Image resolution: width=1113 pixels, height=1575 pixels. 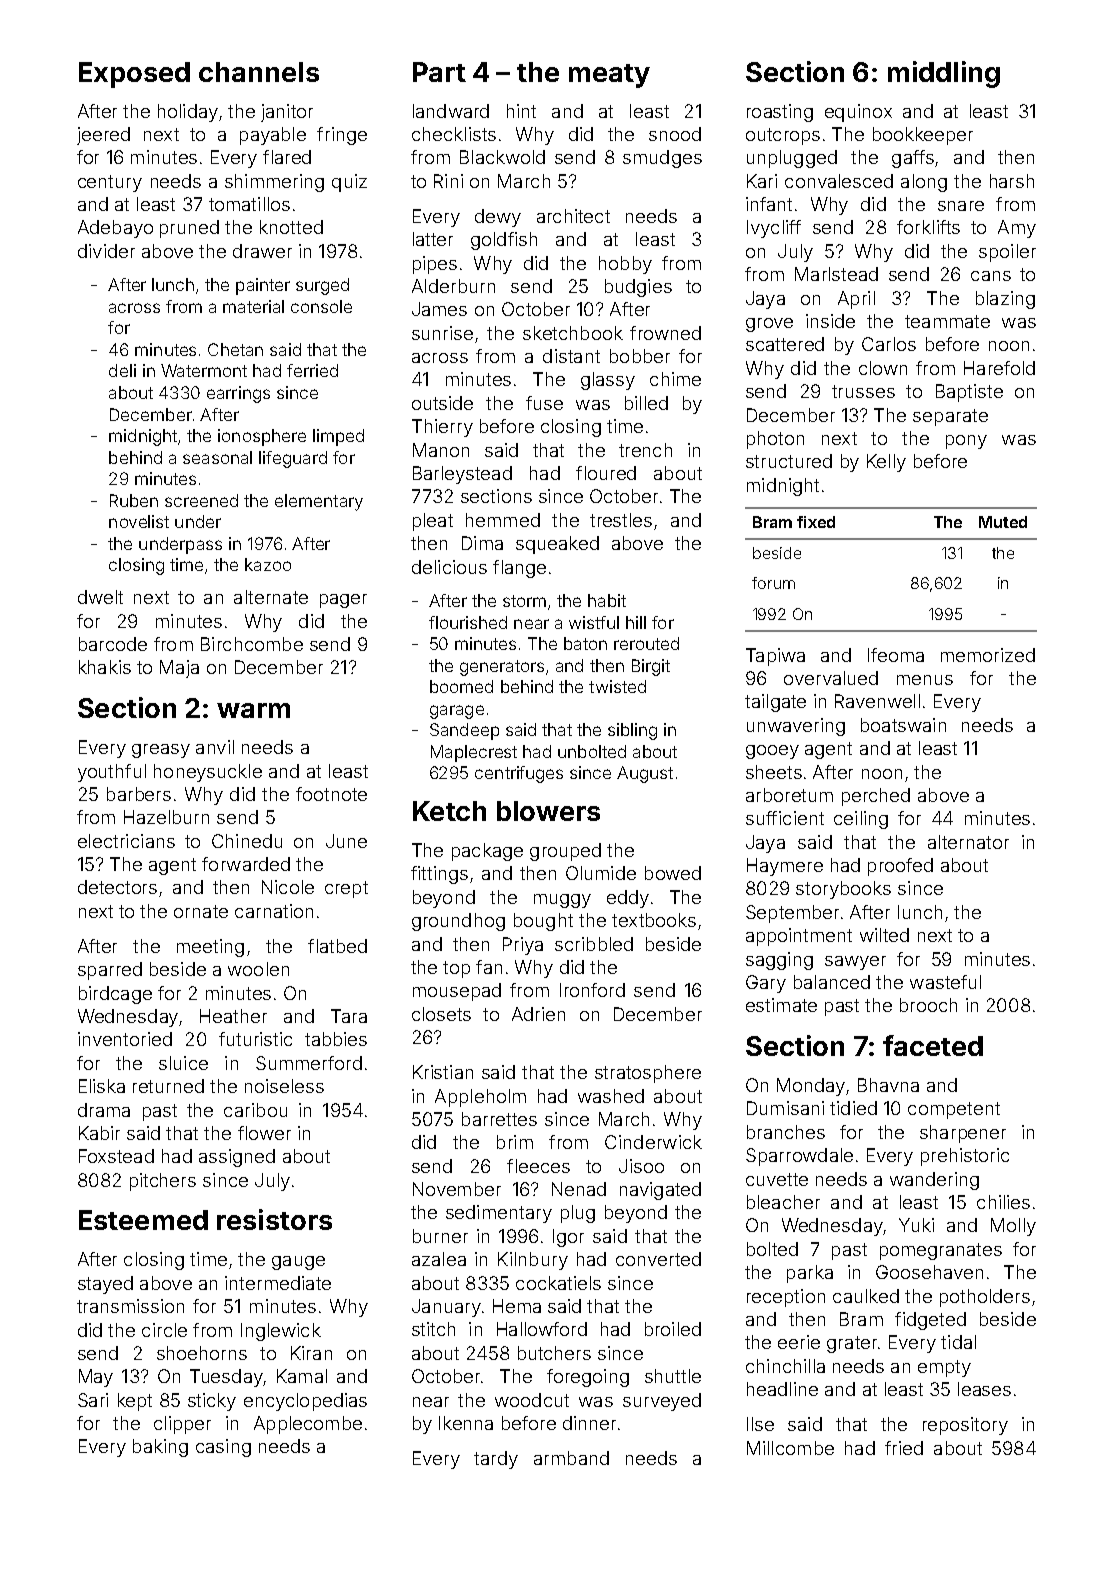 I want to click on casing, so click(x=223, y=1448).
